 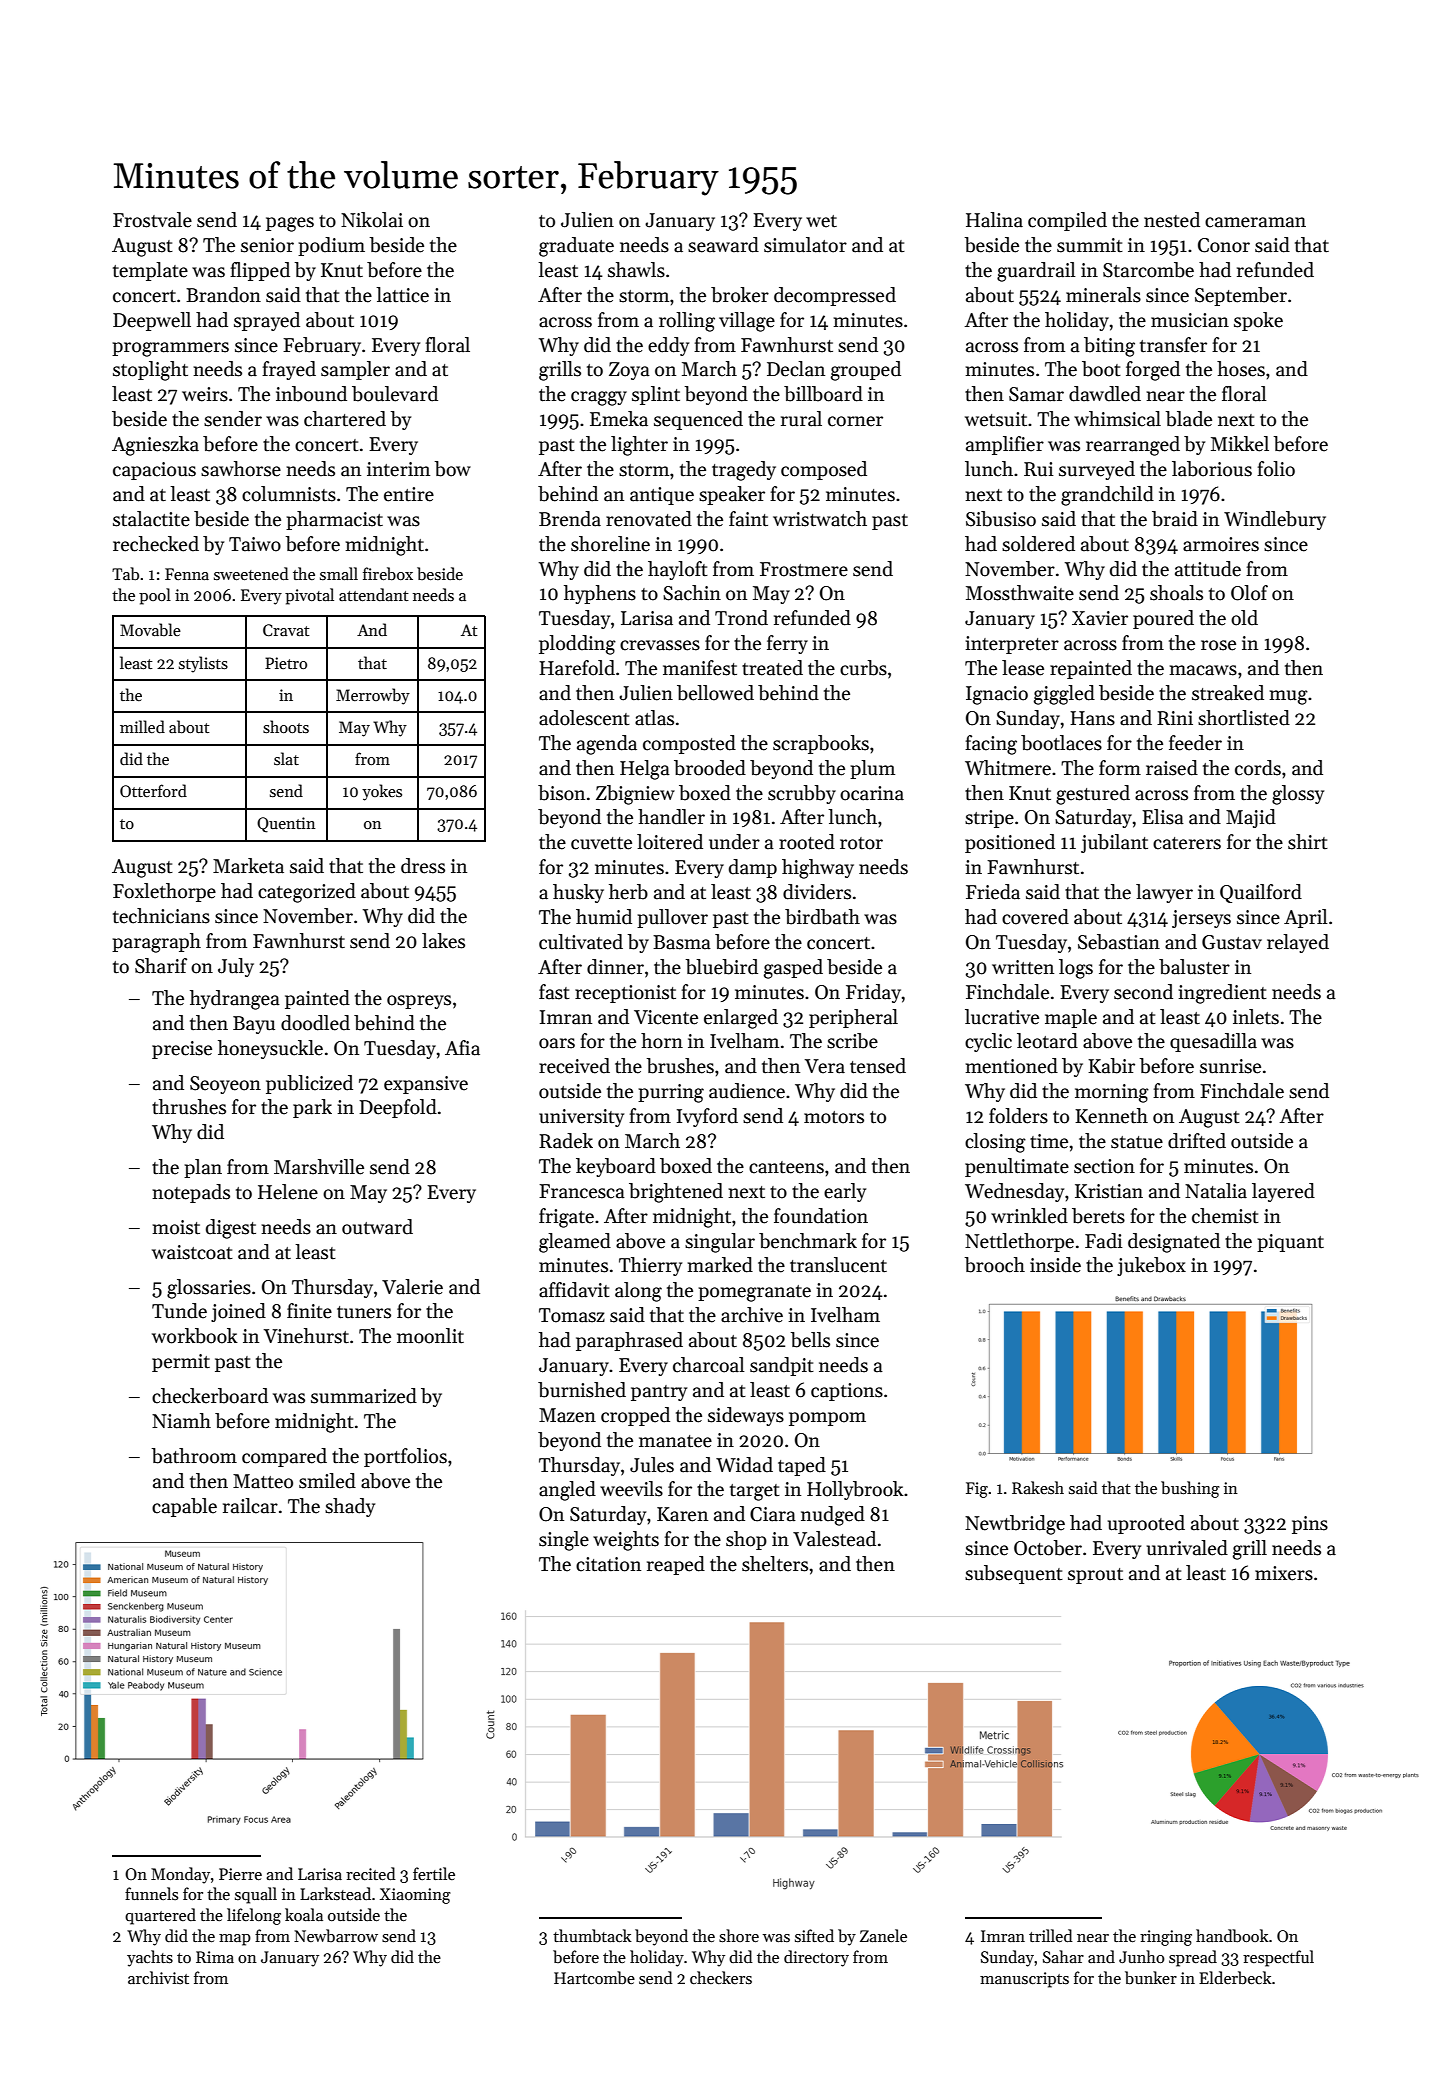 I want to click on Hartcombe, so click(x=594, y=1978).
